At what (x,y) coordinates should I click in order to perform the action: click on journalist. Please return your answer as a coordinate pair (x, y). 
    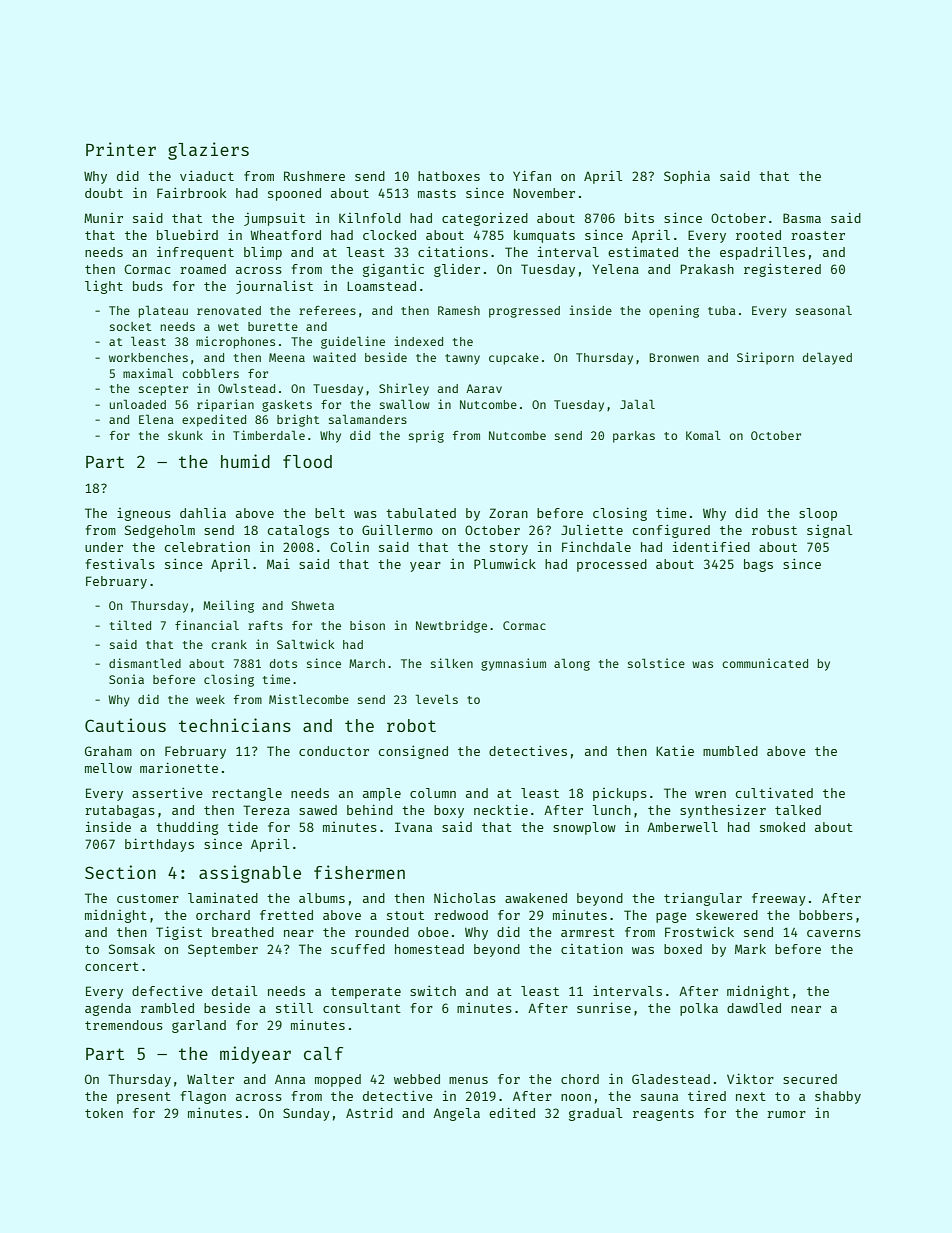
    Looking at the image, I should click on (274, 287).
